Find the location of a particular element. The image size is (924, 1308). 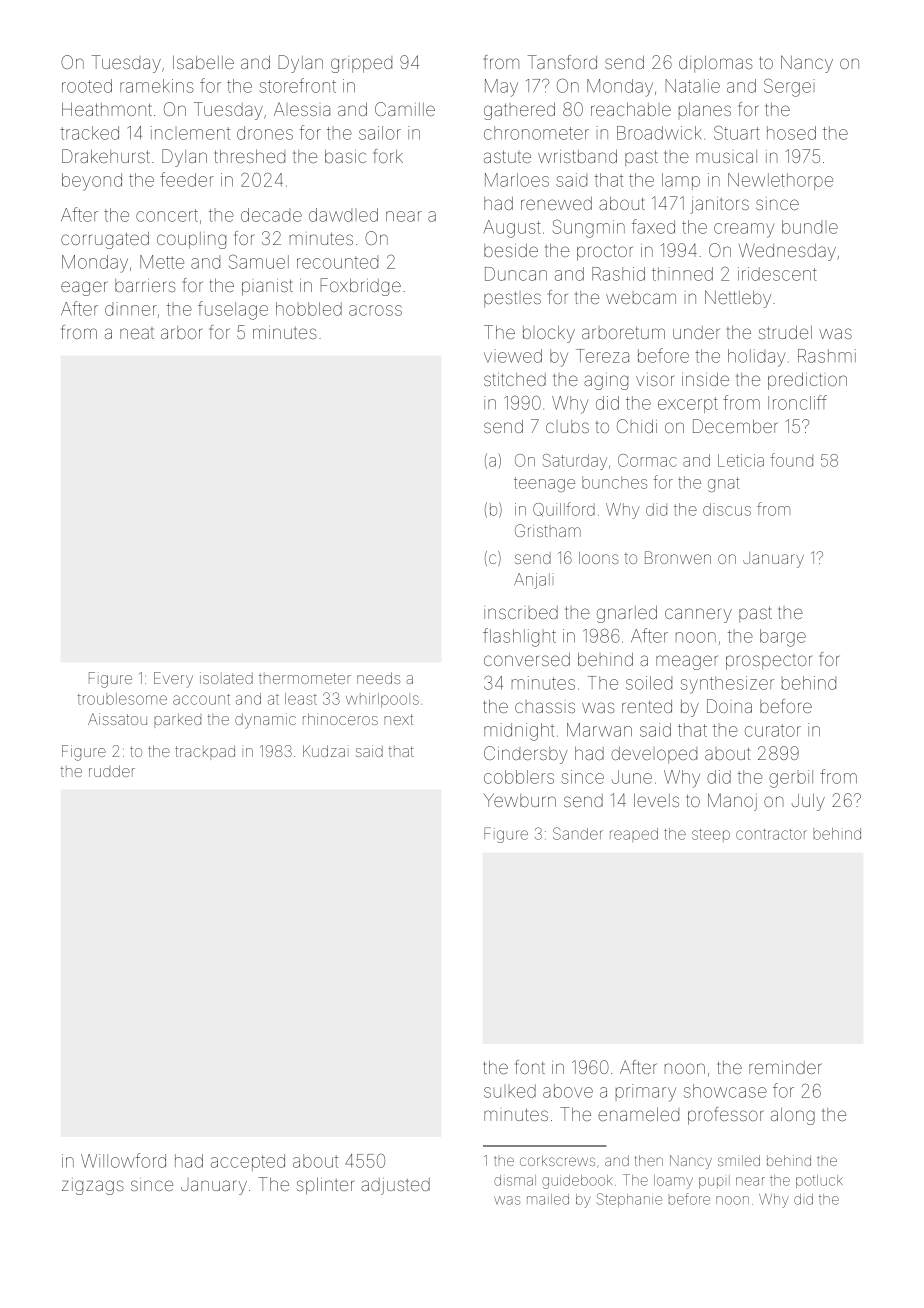

diplomas is located at coordinates (716, 64).
